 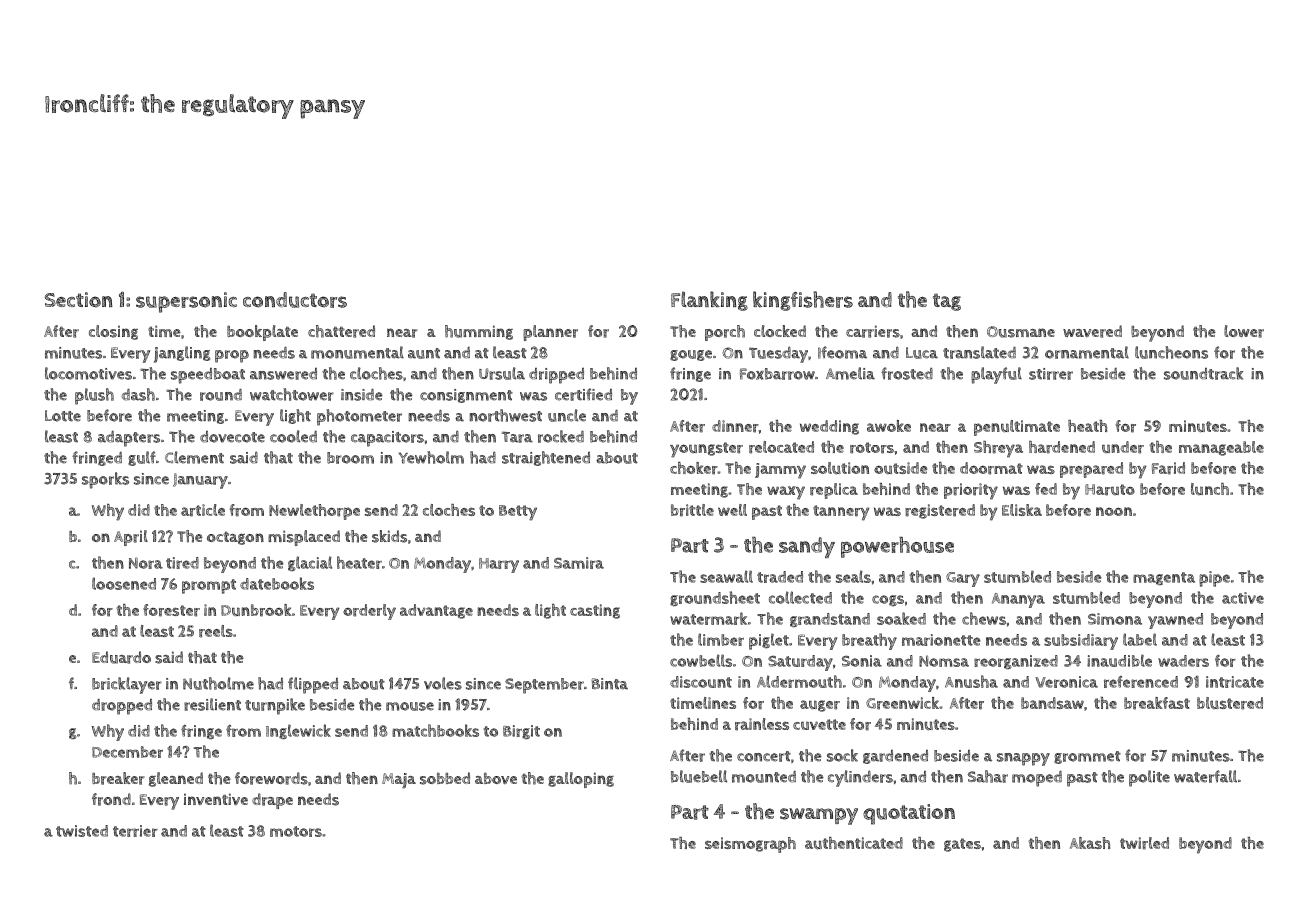 What do you see at coordinates (550, 333) in the page?
I see `planner` at bounding box center [550, 333].
